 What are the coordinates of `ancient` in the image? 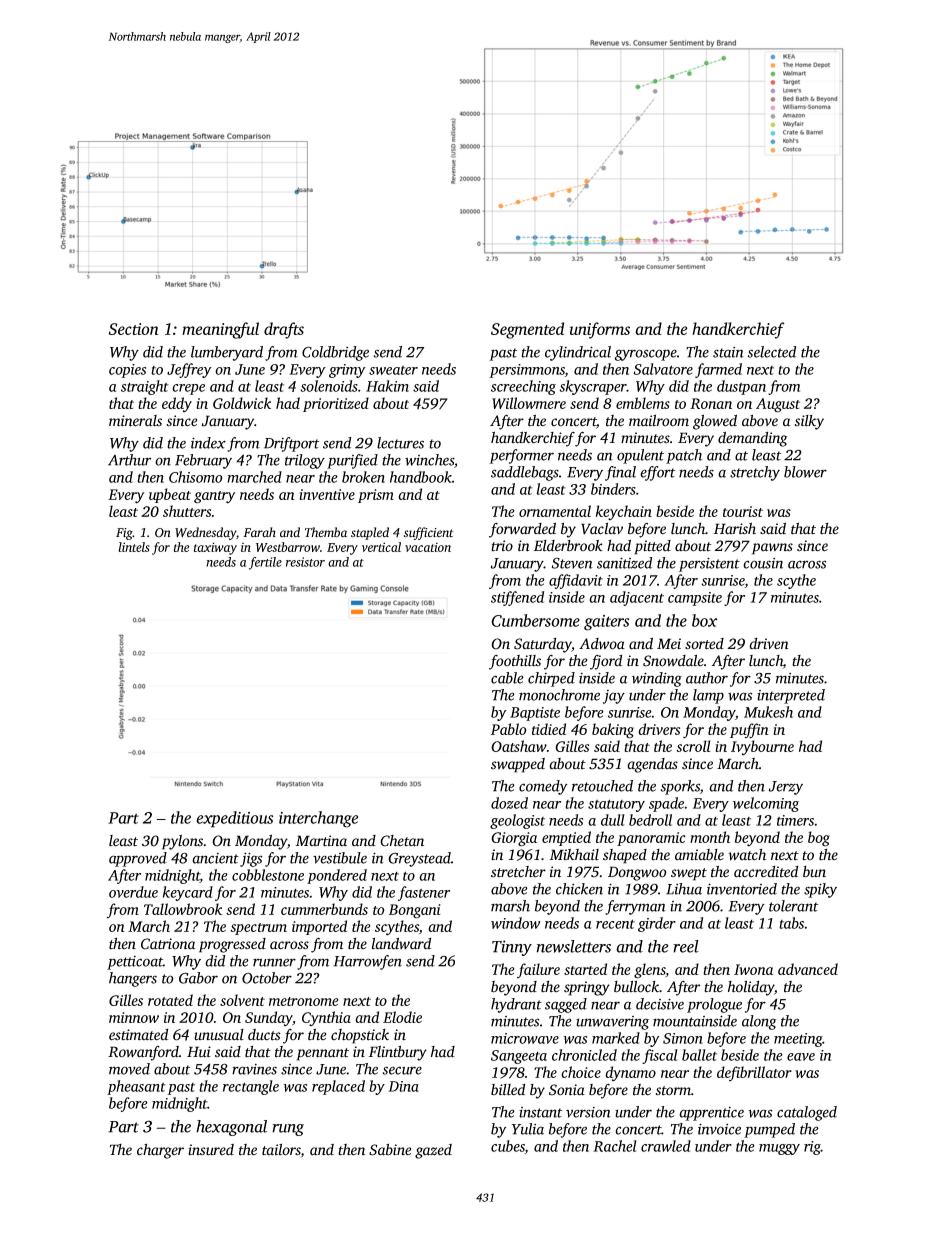 It's located at (215, 858).
